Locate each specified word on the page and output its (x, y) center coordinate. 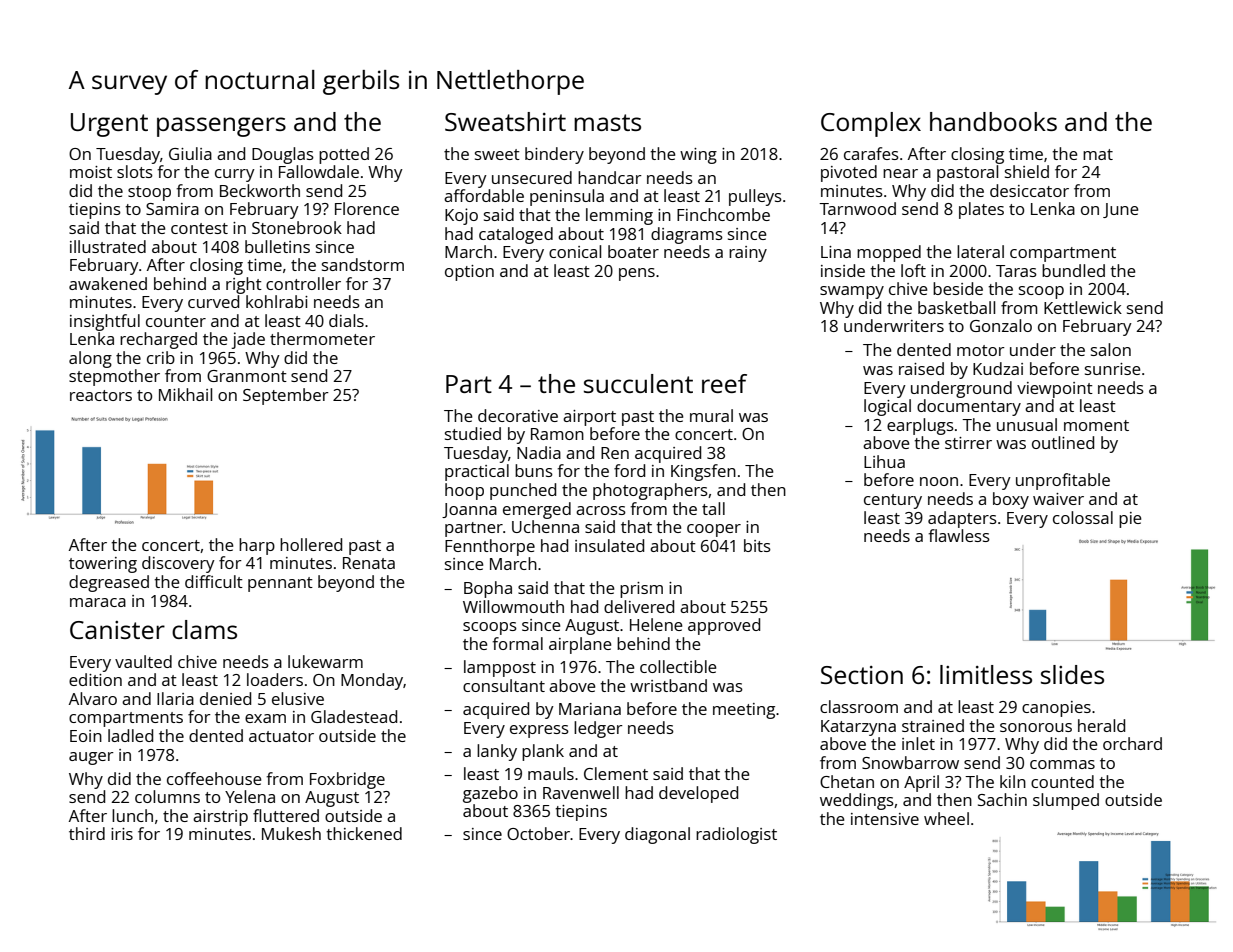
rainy (748, 254)
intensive (885, 819)
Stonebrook (297, 227)
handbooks (993, 121)
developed (698, 794)
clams (204, 629)
